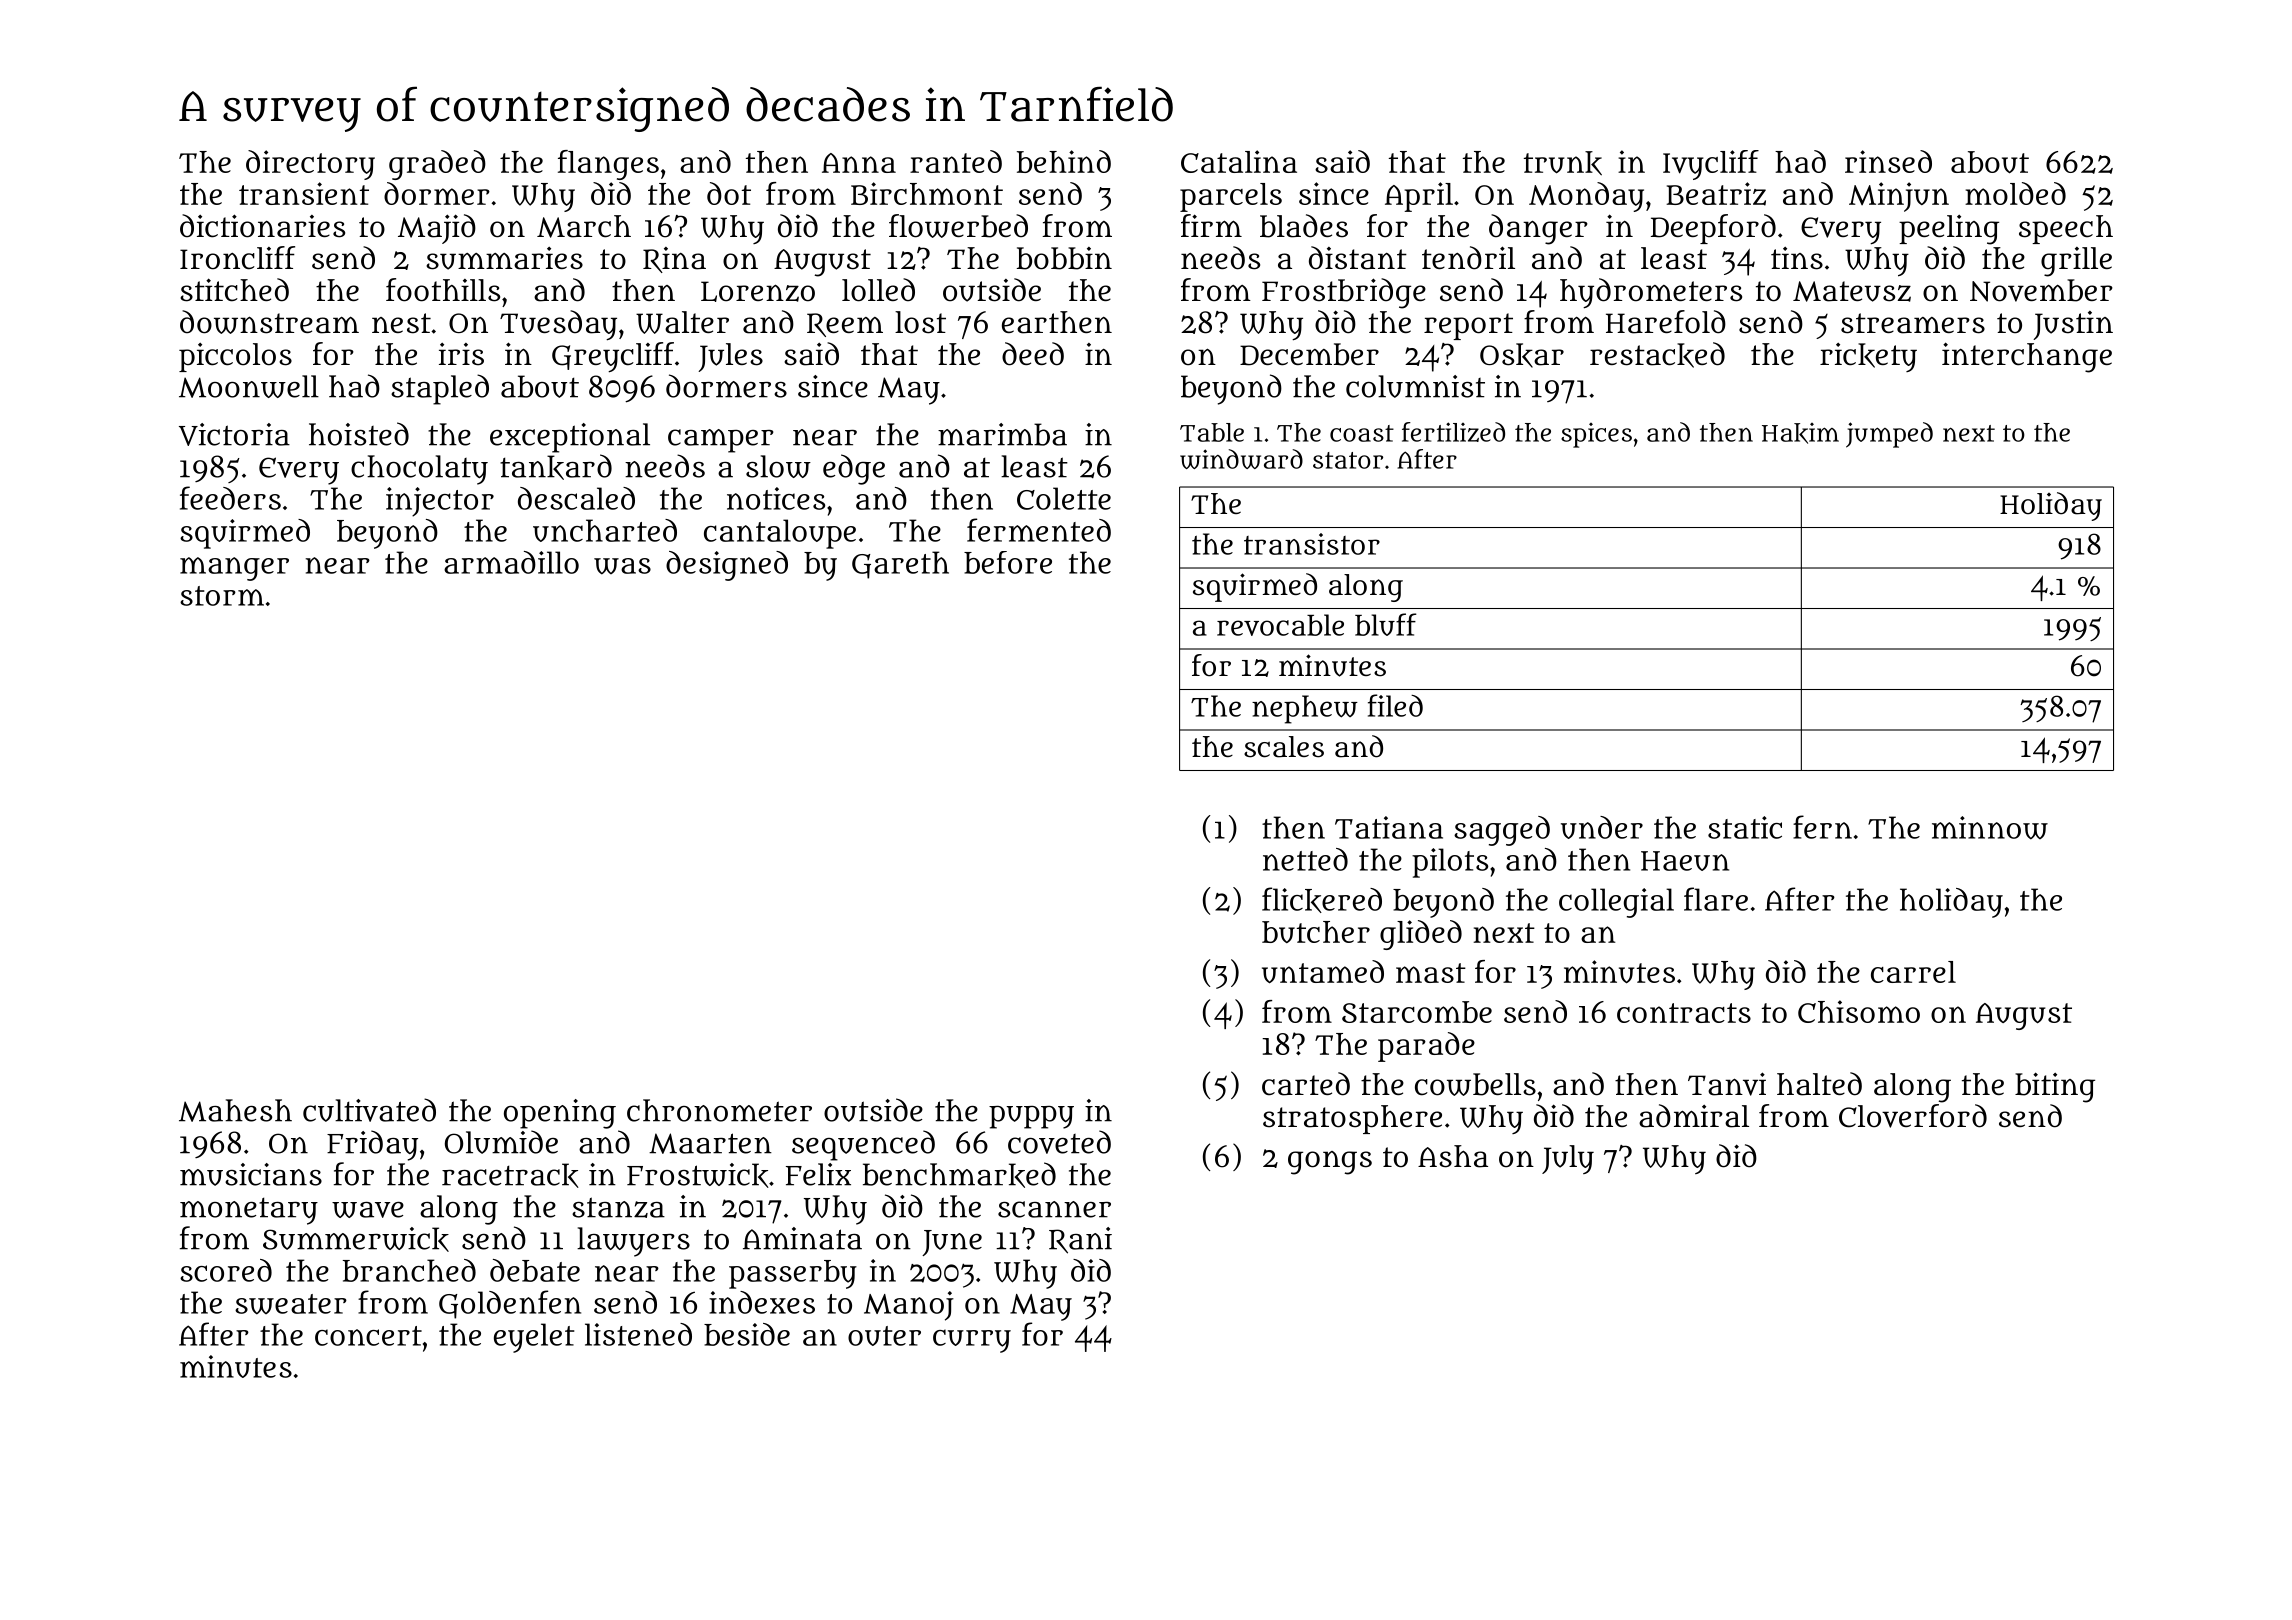  Describe the element at coordinates (1568, 1159) in the document. I see `July` at that location.
